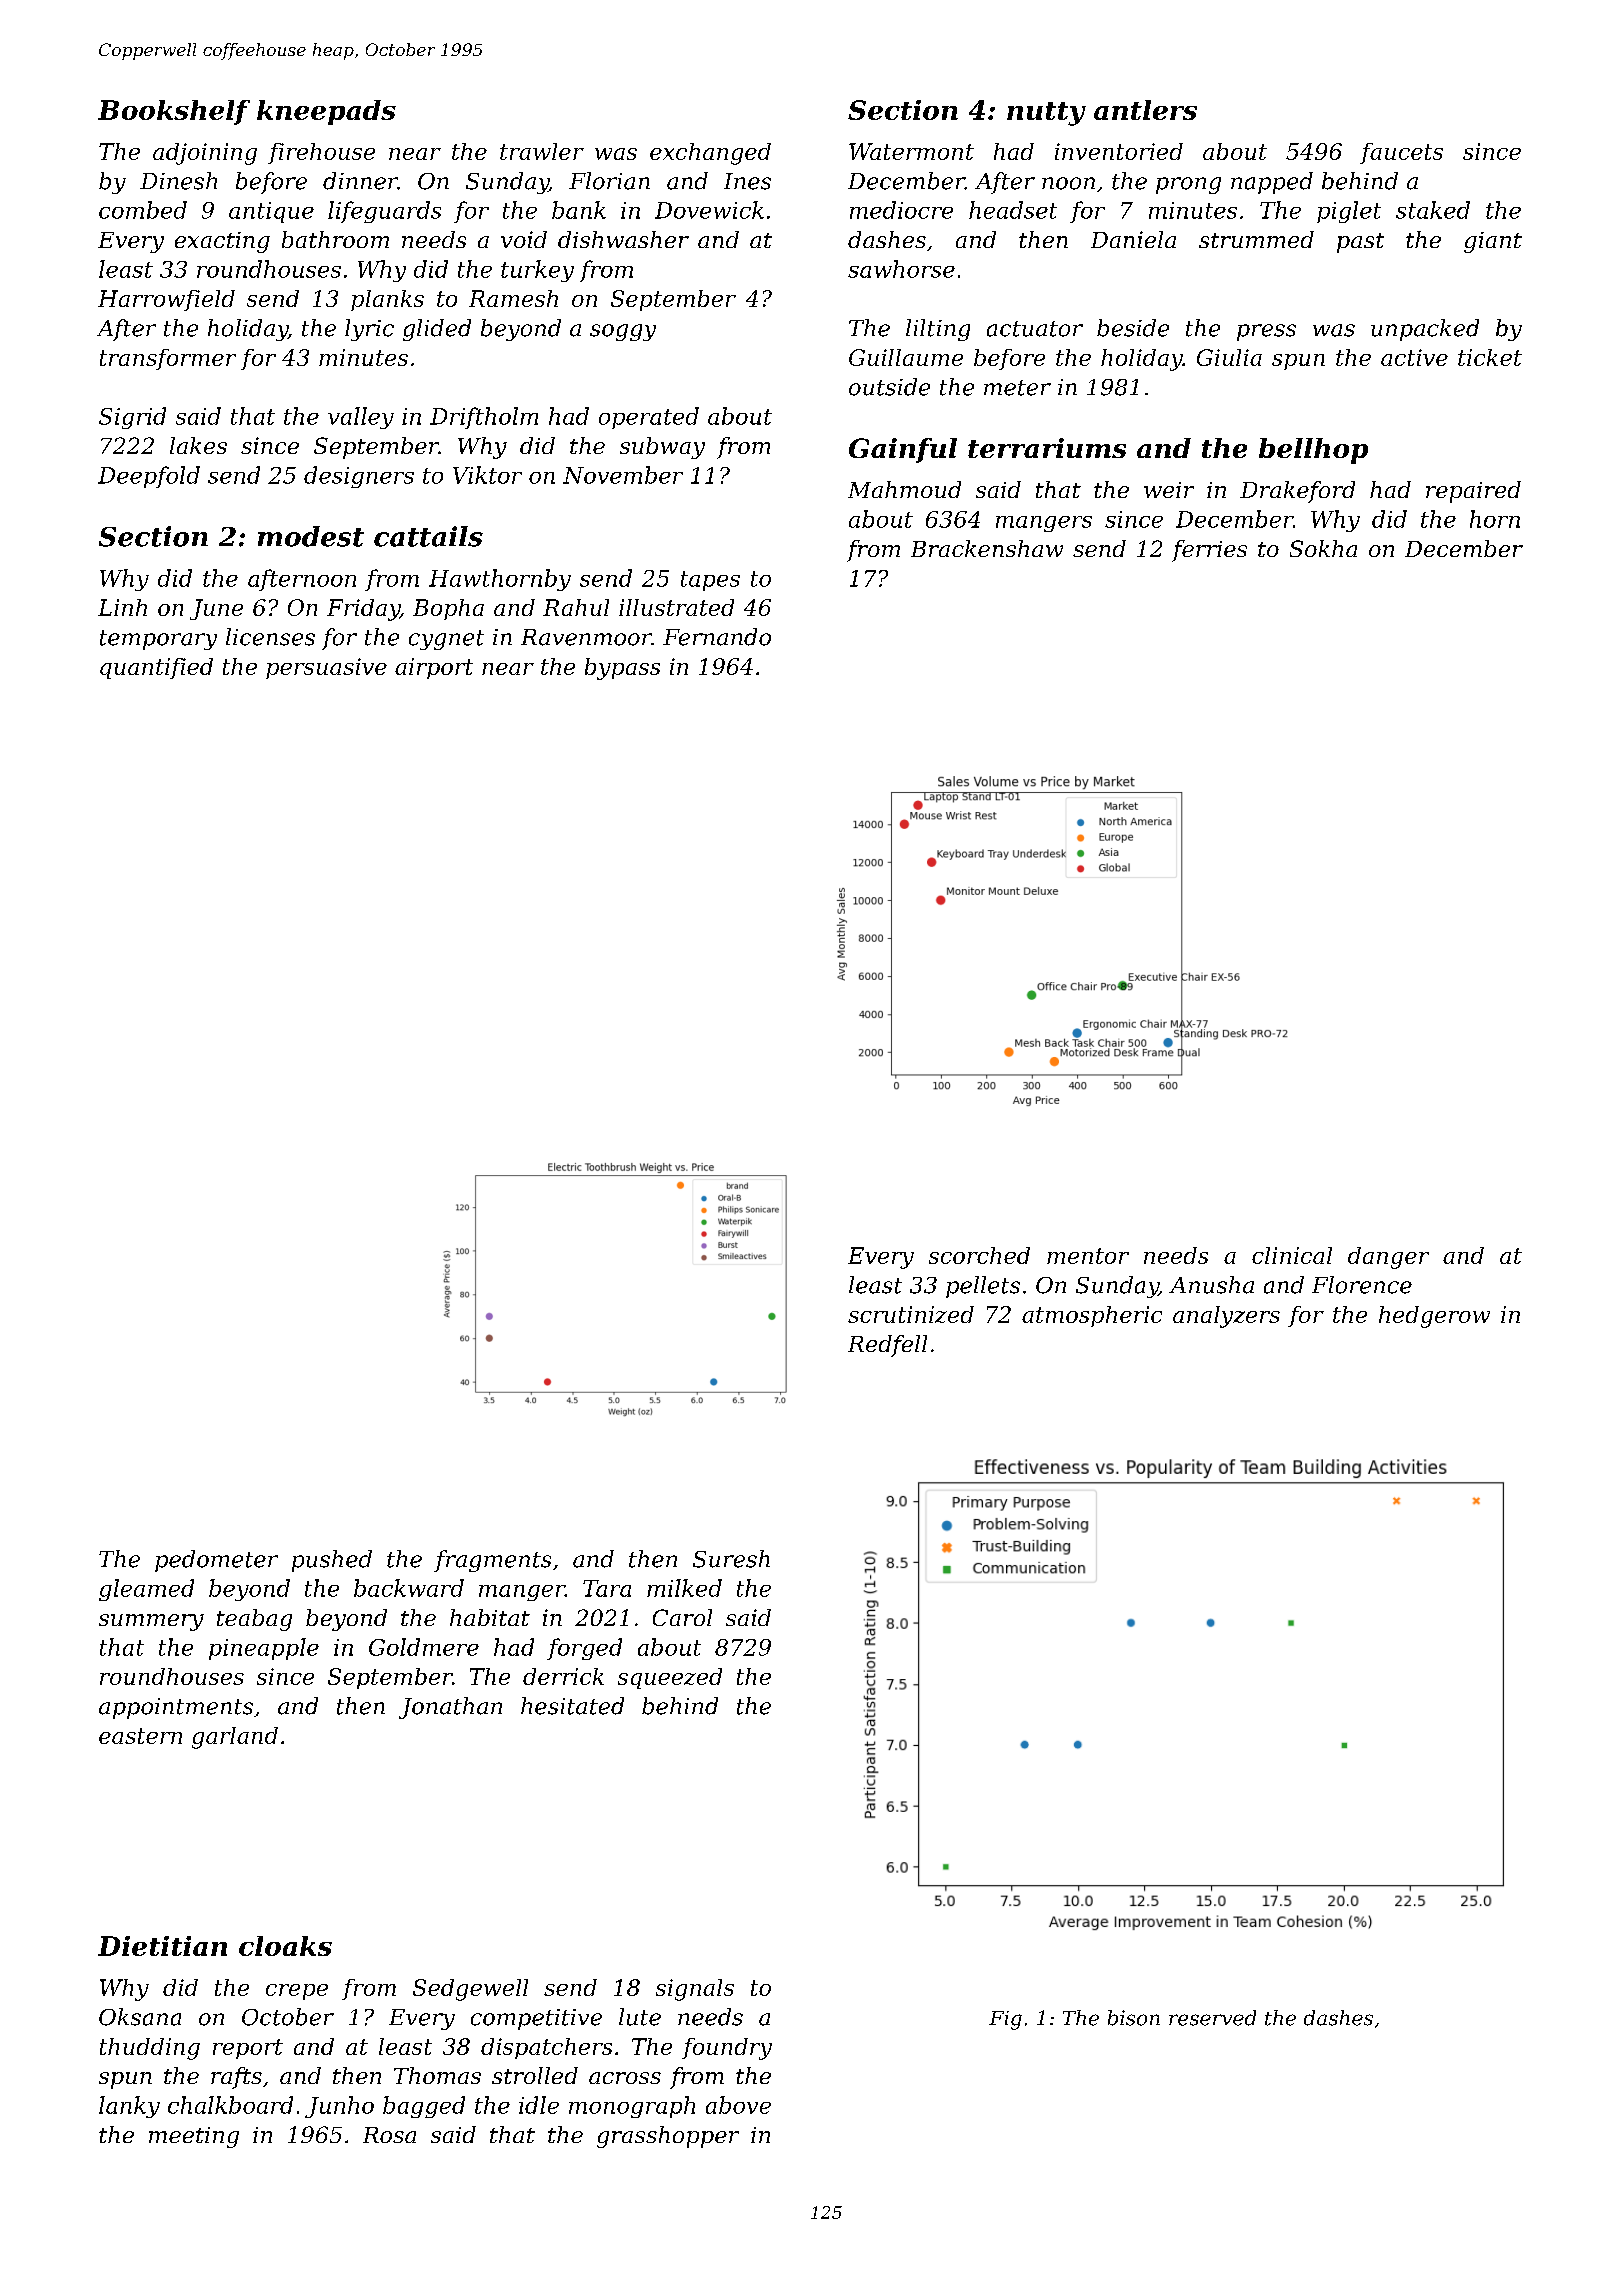  I want to click on Rosa, so click(389, 2135).
